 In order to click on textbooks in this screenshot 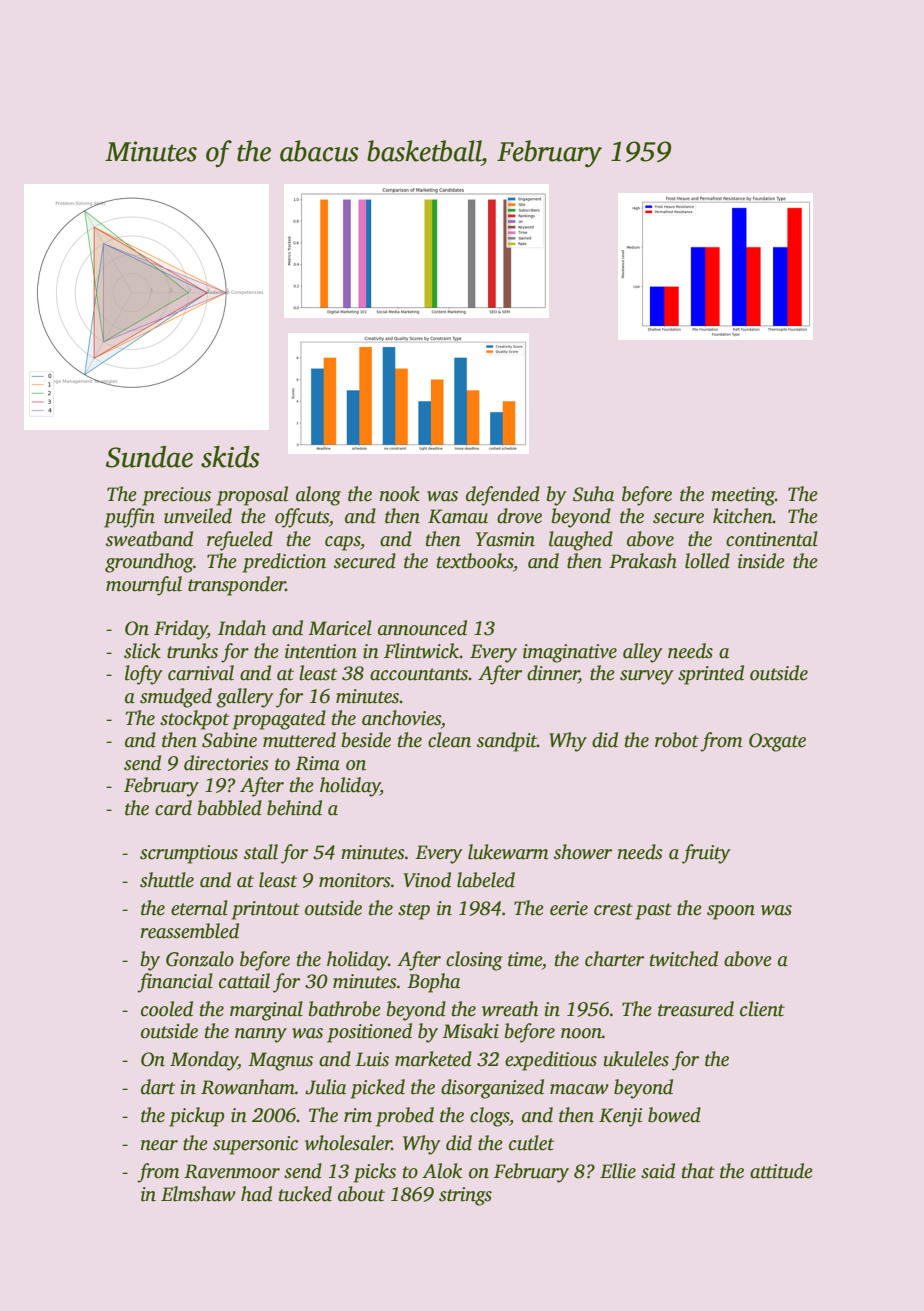, I will do `click(475, 562)`.
